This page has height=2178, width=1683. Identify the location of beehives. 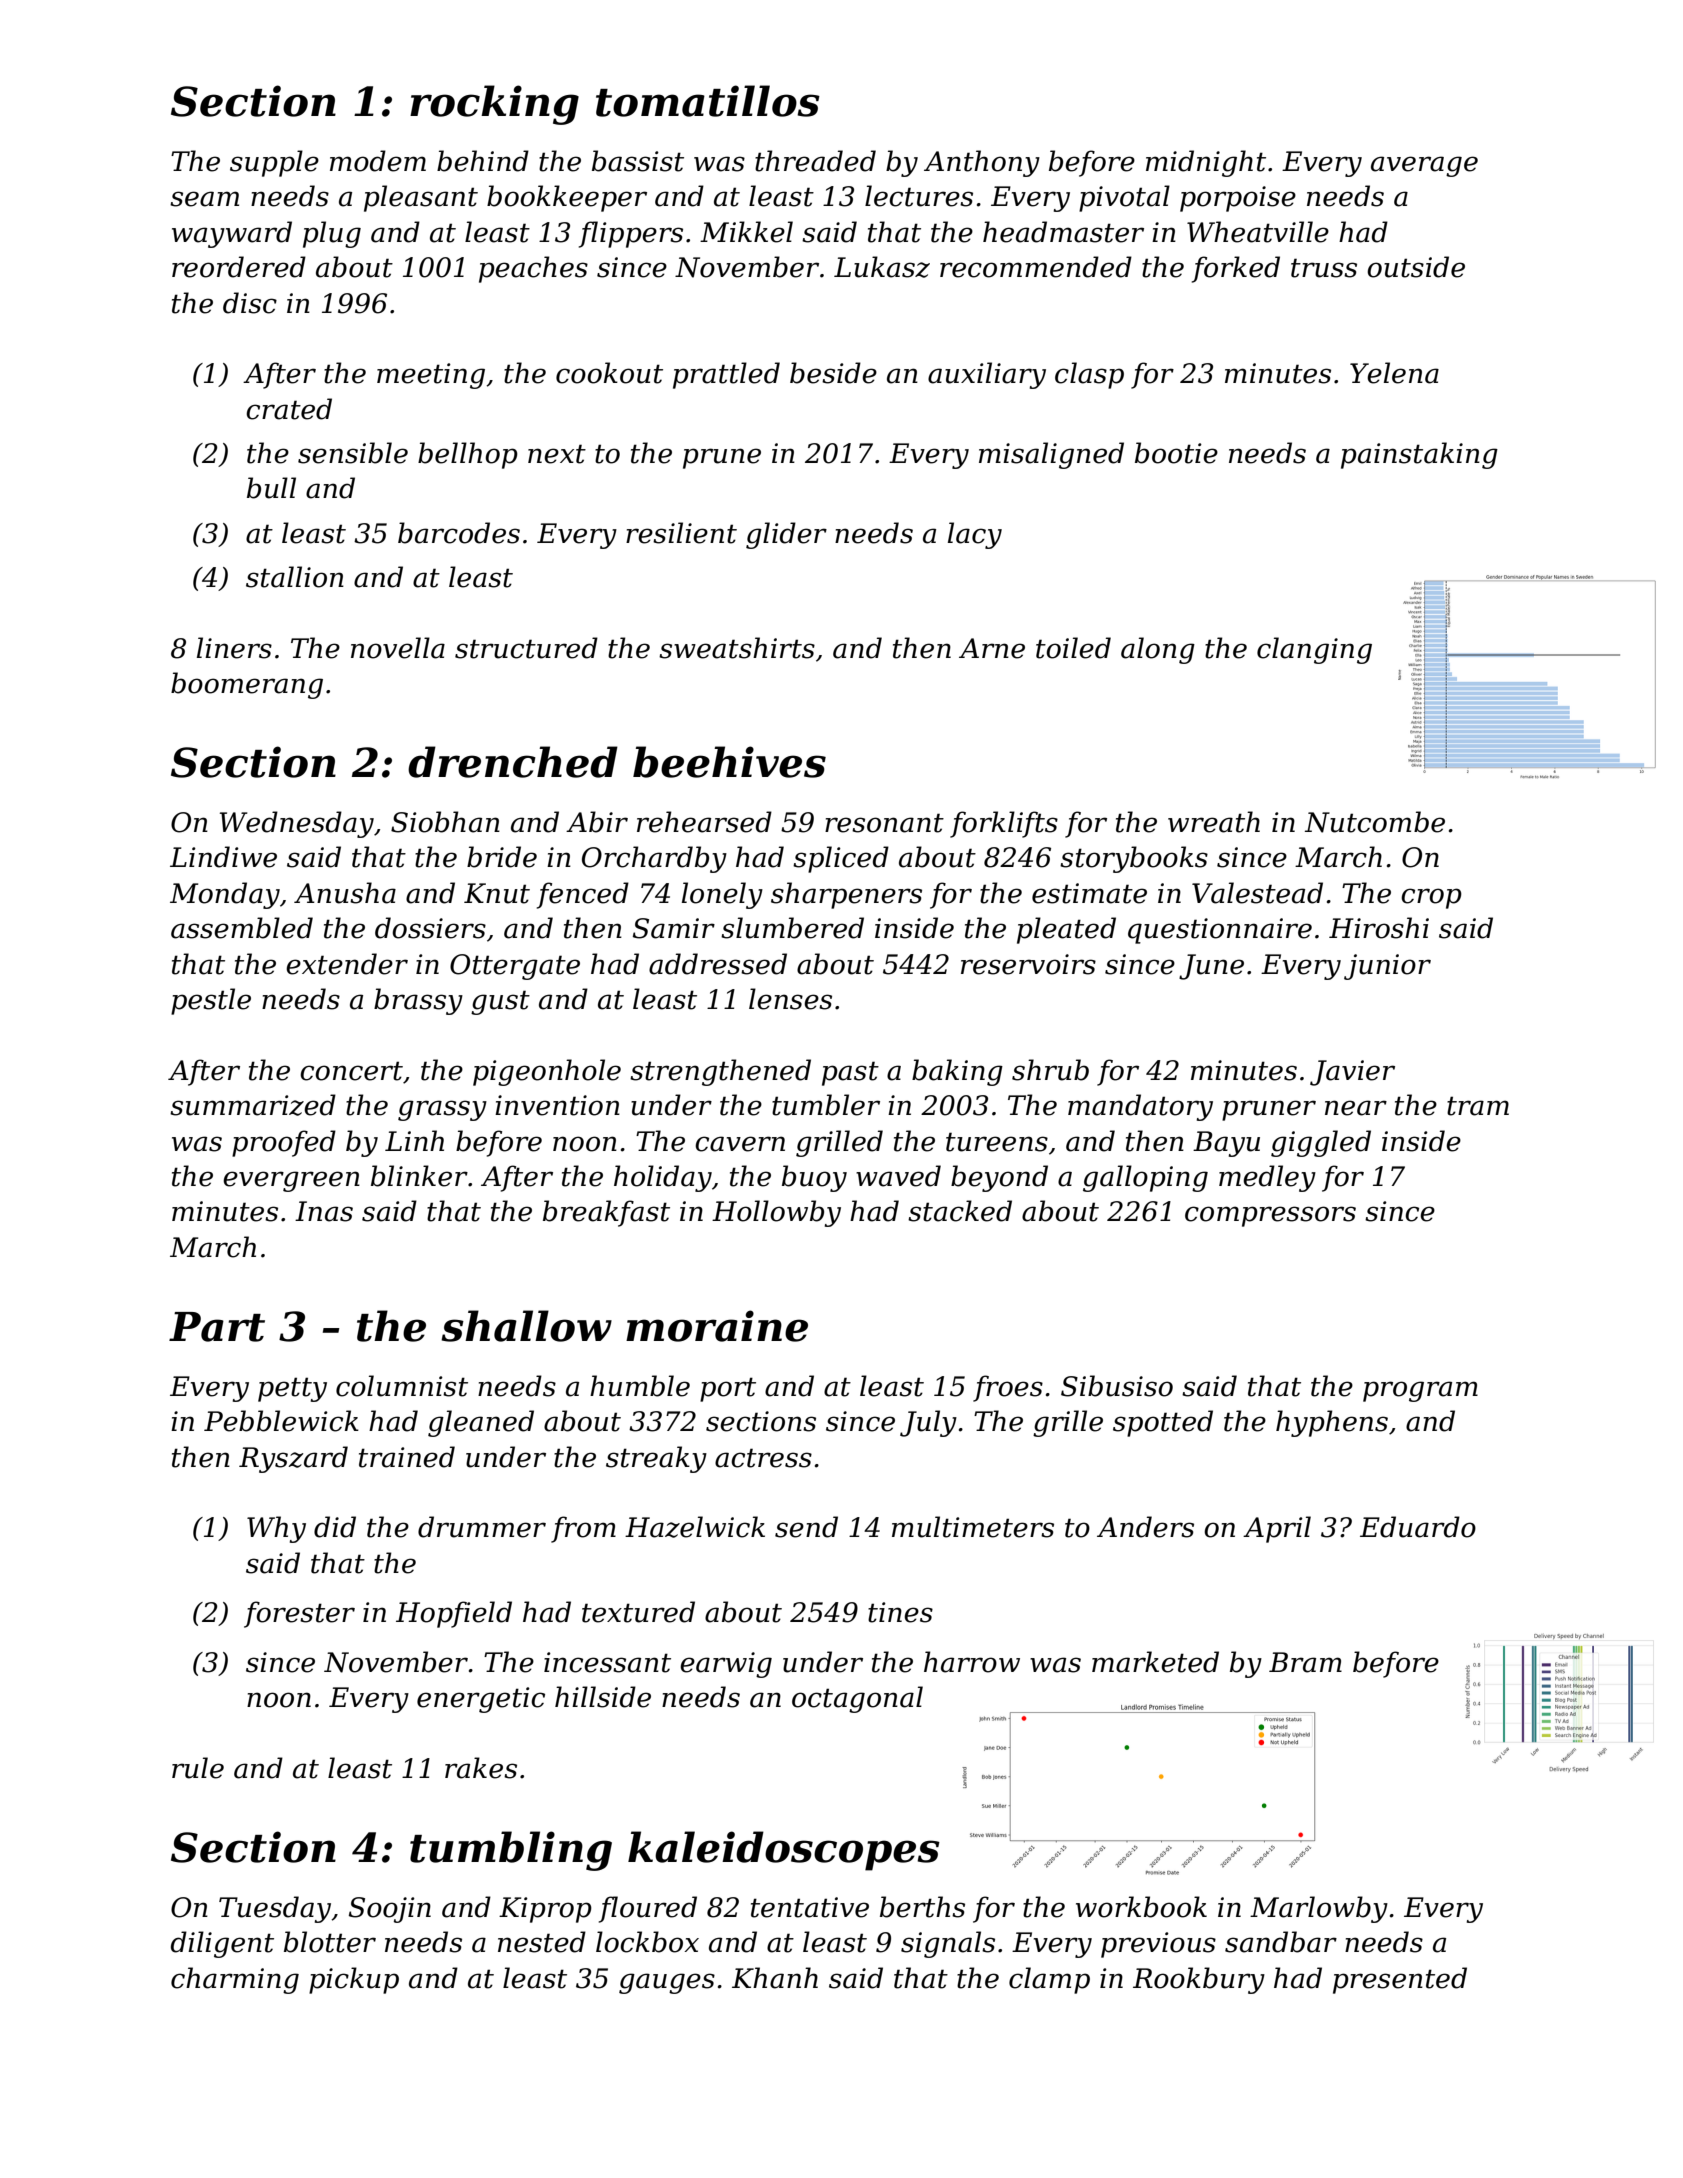
(729, 762).
